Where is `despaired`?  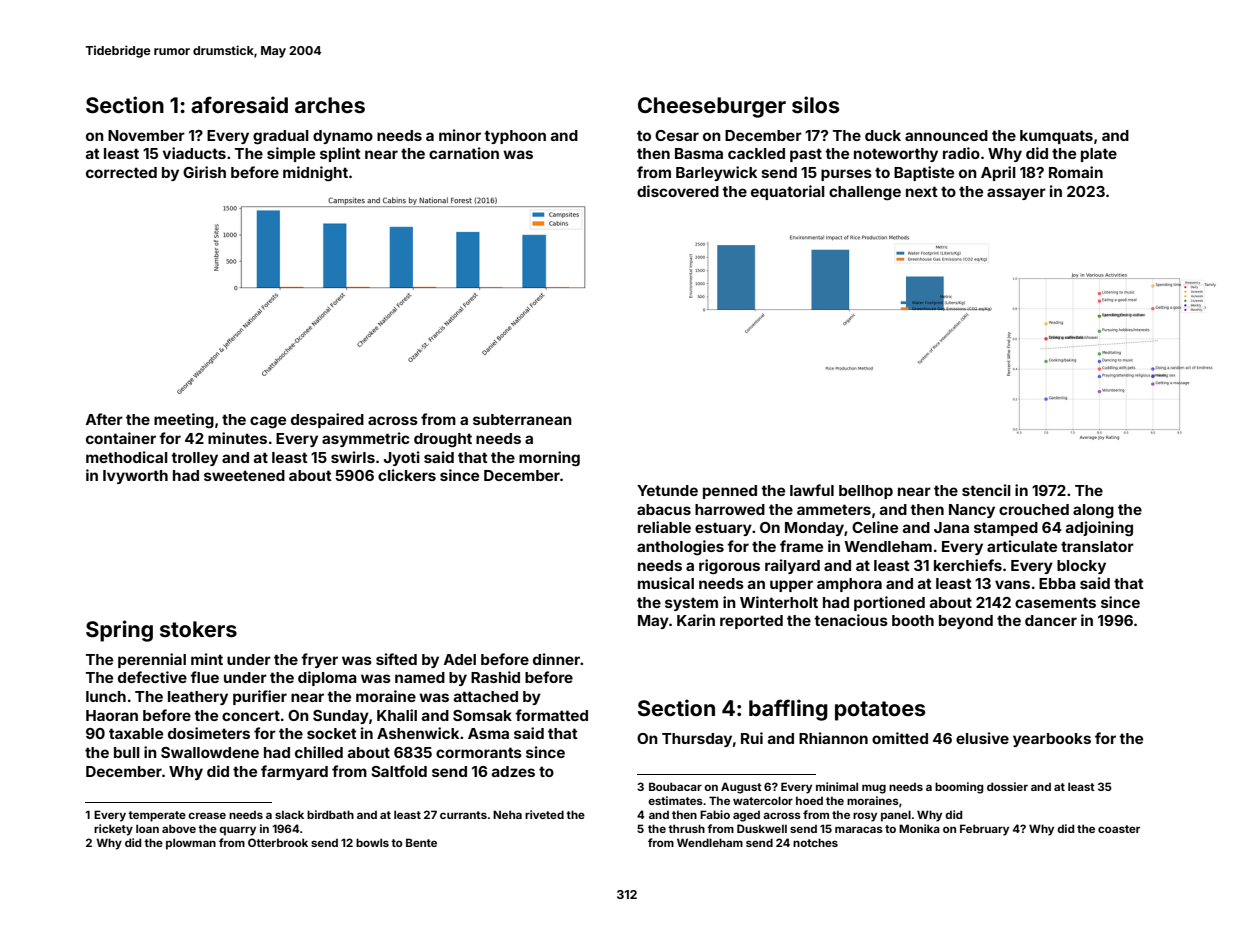
despaired is located at coordinates (327, 420).
